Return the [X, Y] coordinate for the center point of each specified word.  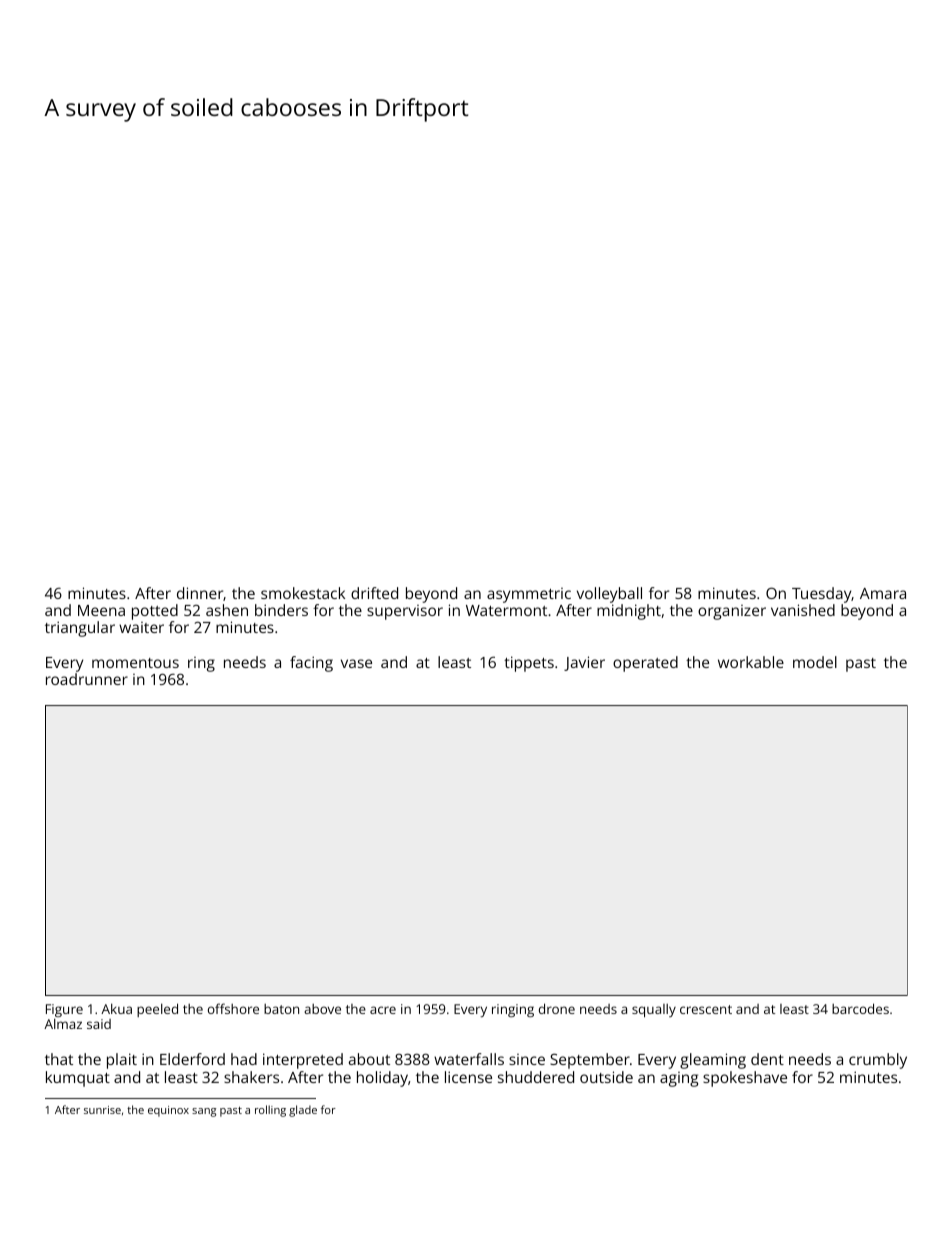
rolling [270, 1111]
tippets [529, 664]
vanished [803, 610]
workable [751, 662]
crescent [706, 1009]
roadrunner [87, 679]
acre [383, 1010]
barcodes [860, 1008]
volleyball [609, 595]
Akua [116, 1008]
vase [356, 663]
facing [311, 664]
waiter [141, 627]
